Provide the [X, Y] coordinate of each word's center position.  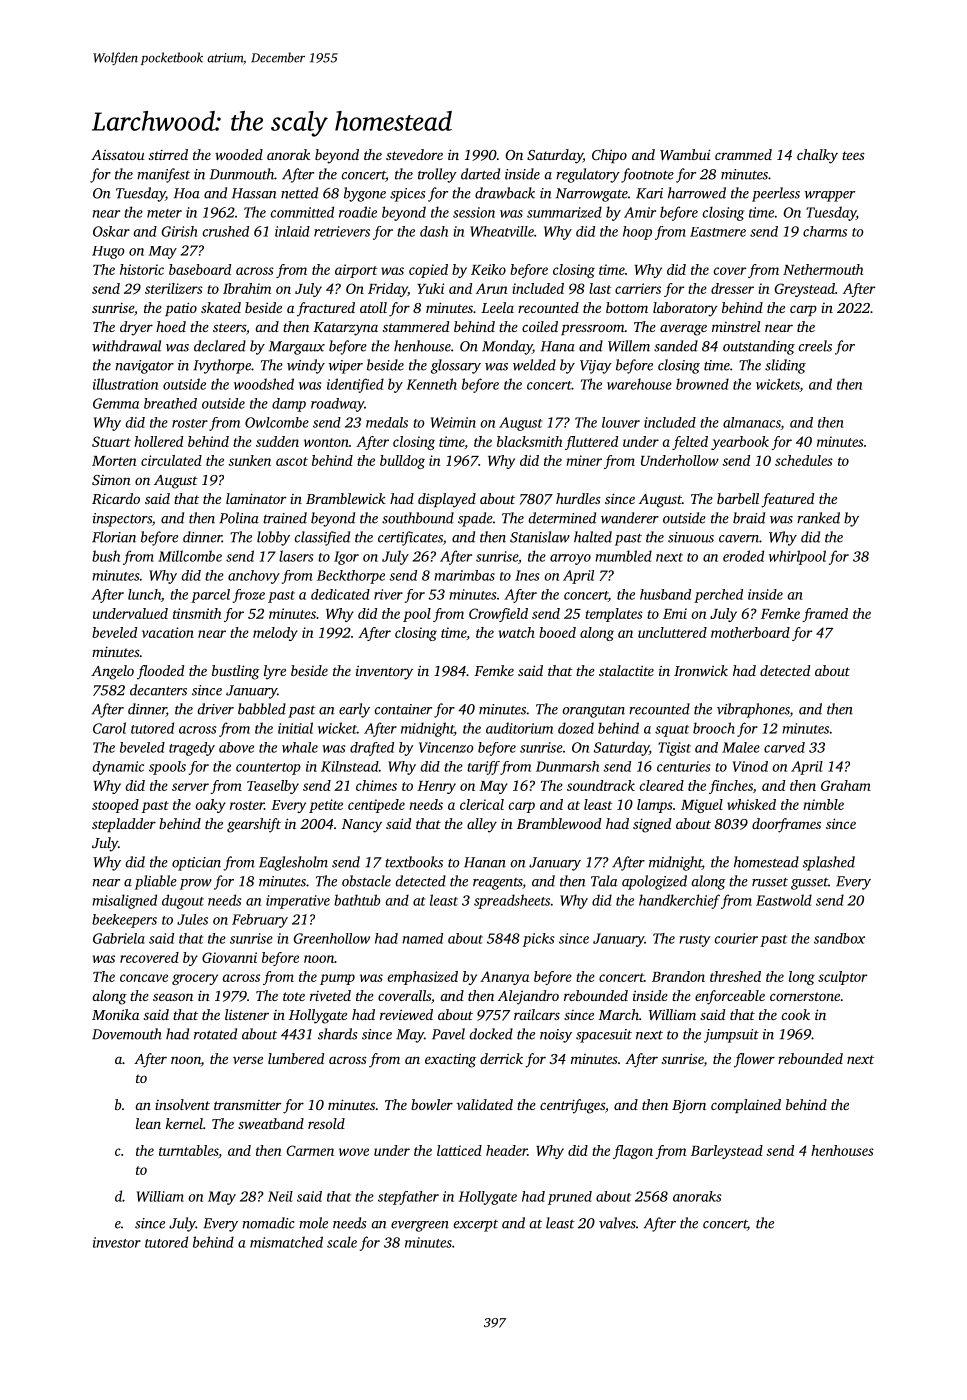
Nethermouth [823, 269]
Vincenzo [446, 747]
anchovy [254, 577]
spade [475, 519]
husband [665, 594]
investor [117, 1242]
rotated [215, 1034]
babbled [262, 709]
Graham [846, 785]
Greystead [804, 290]
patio [181, 309]
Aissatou [118, 155]
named [423, 938]
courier [736, 938]
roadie [358, 212]
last [600, 288]
